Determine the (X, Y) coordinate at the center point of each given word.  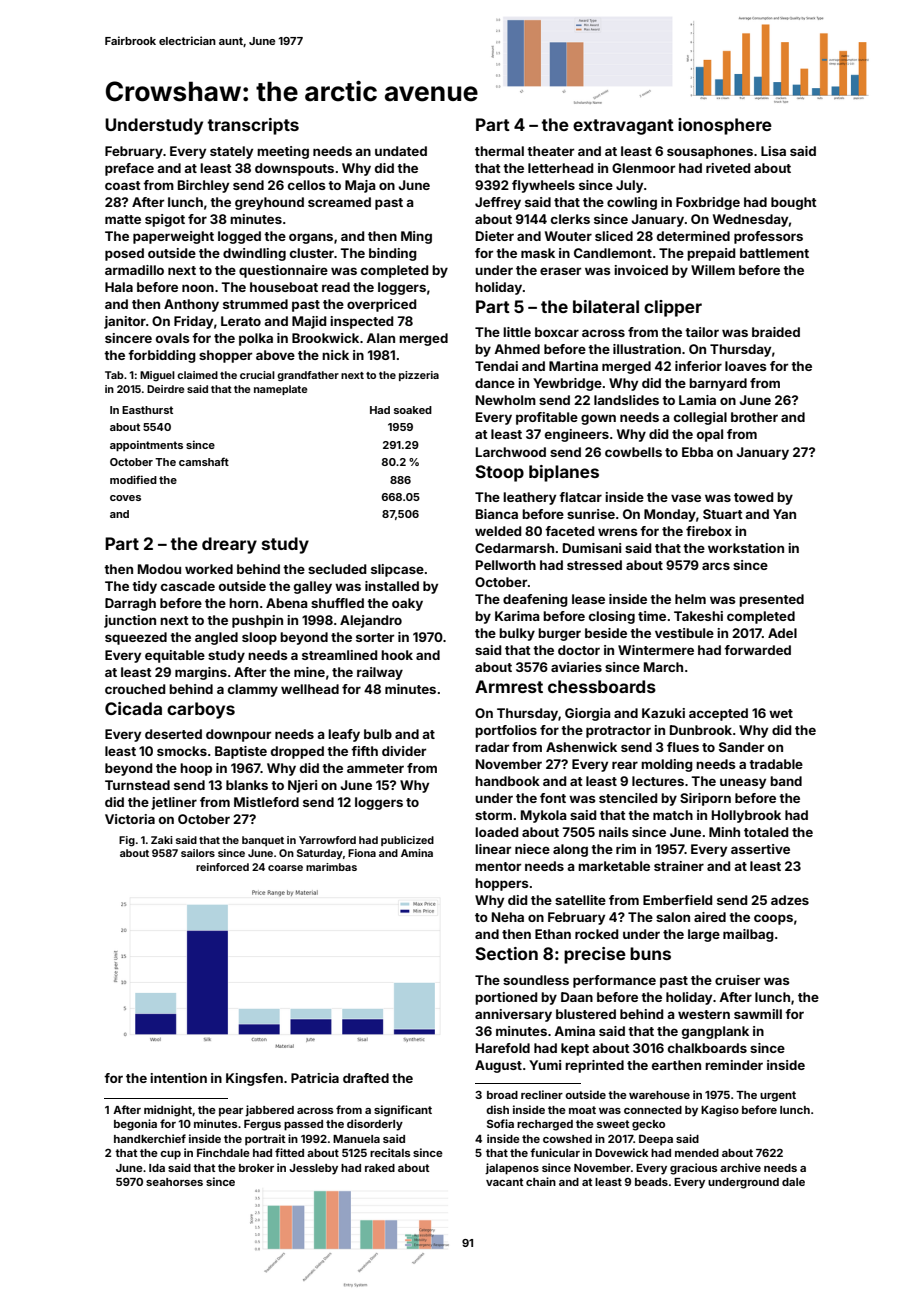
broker (256, 1168)
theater (550, 151)
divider (404, 751)
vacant (504, 1182)
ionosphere (725, 126)
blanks (247, 785)
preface (129, 169)
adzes (790, 900)
